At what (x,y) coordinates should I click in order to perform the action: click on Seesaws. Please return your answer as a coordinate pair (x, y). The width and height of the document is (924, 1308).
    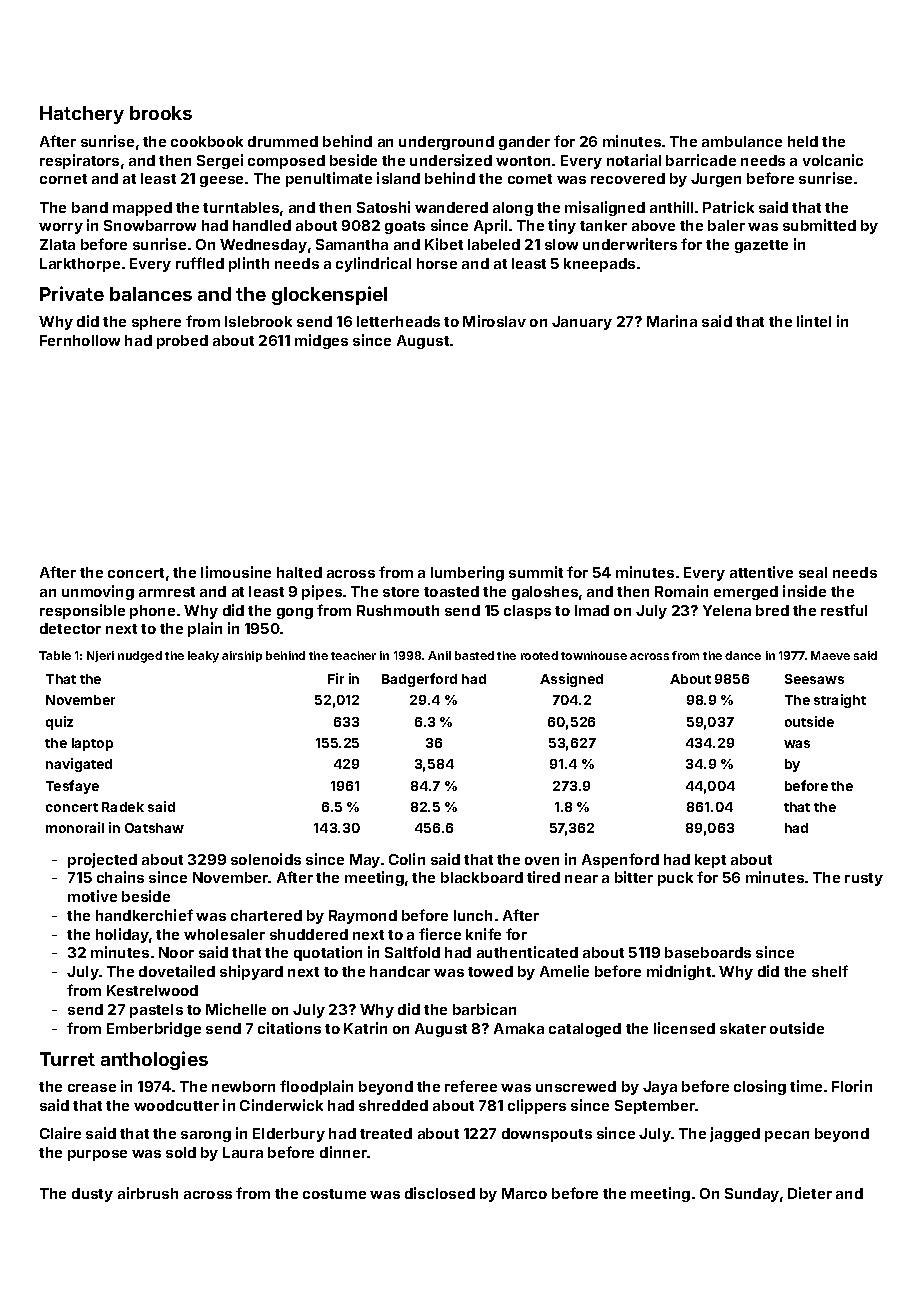
    Looking at the image, I should click on (814, 679).
